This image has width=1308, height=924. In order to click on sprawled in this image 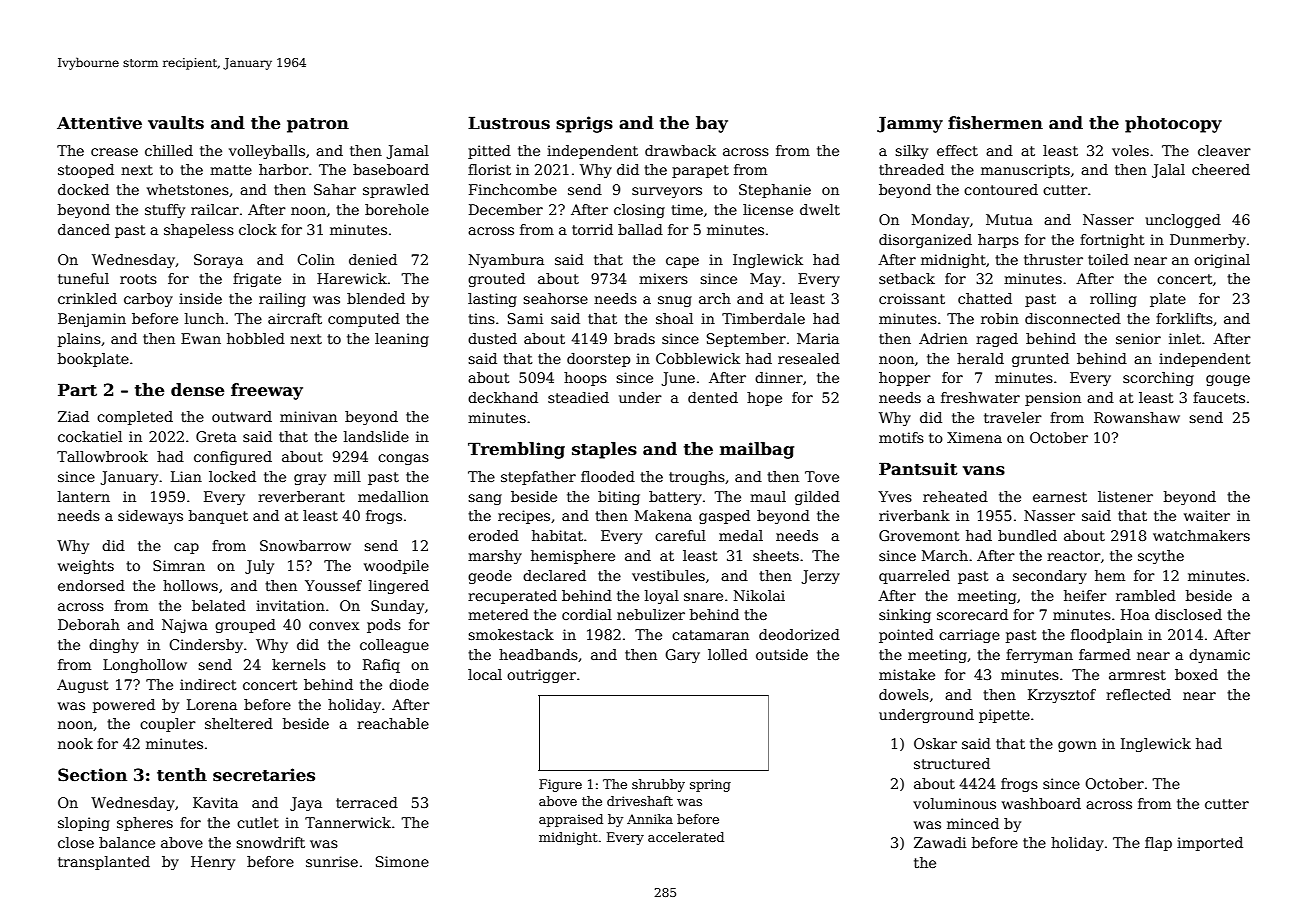, I will do `click(396, 191)`.
